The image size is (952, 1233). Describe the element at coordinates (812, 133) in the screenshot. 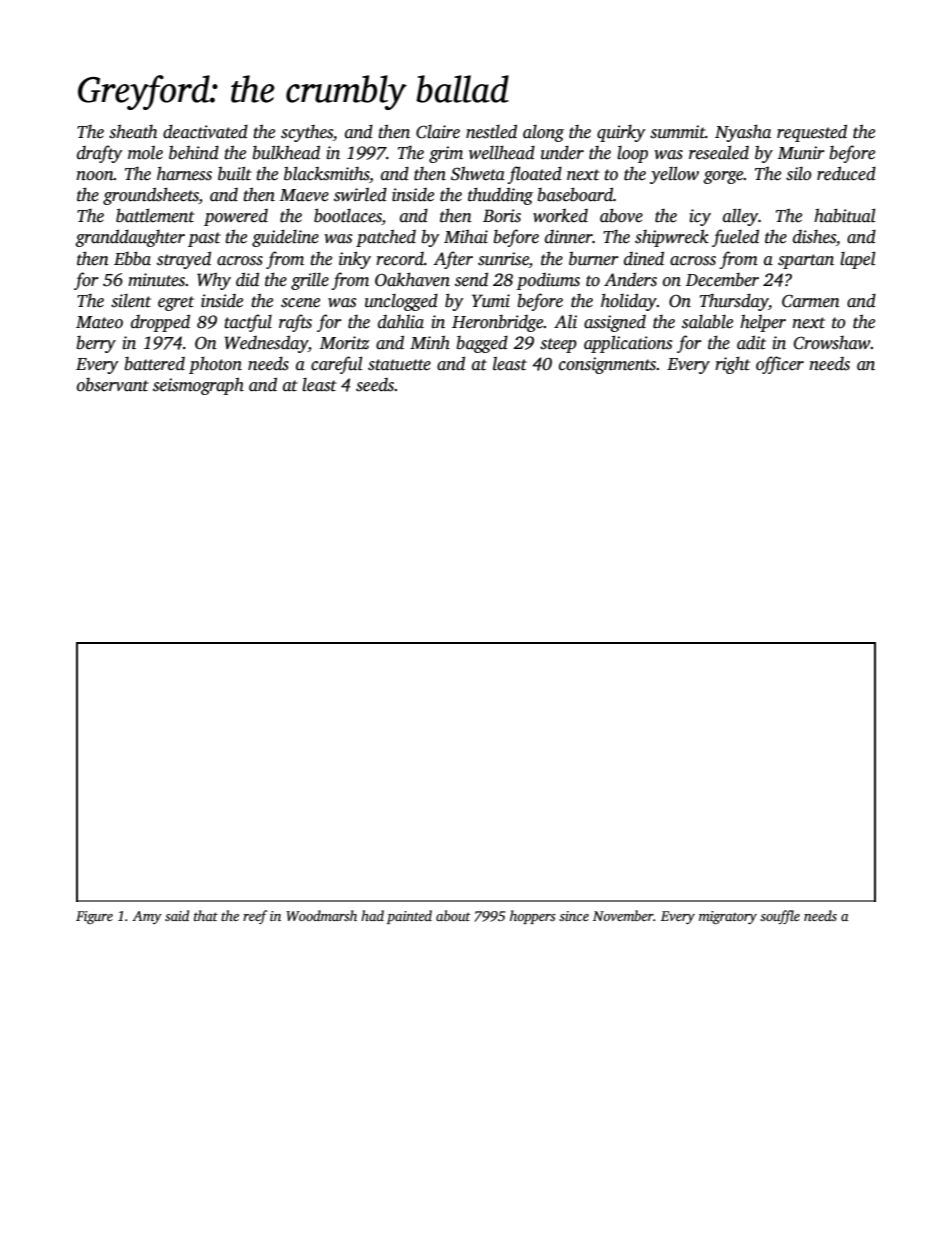

I see `requested` at that location.
